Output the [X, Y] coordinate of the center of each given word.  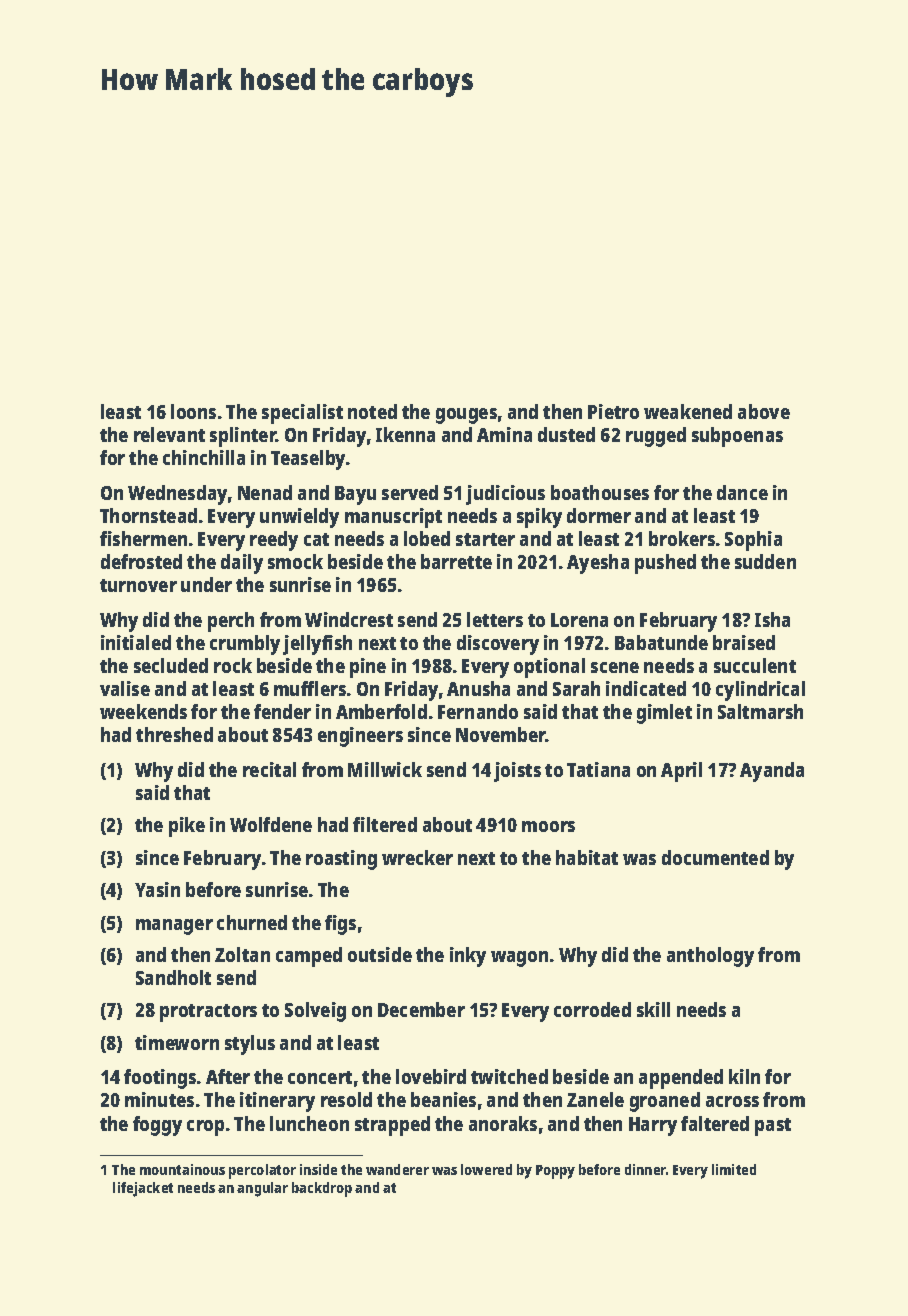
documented [715, 857]
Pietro [613, 411]
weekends [143, 711]
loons [193, 411]
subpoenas [737, 437]
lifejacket [143, 1189]
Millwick [385, 769]
